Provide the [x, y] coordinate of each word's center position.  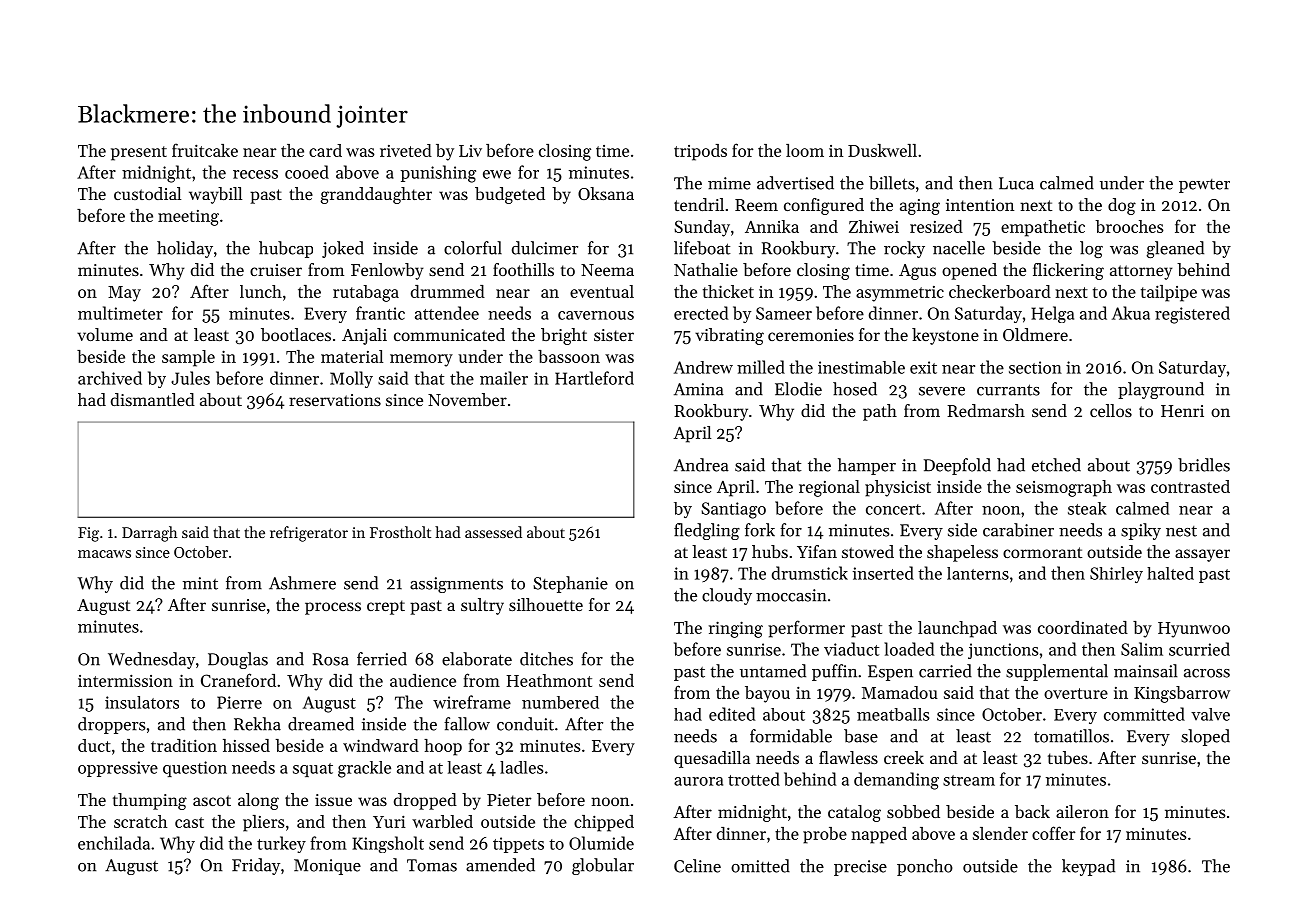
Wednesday [151, 660]
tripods [700, 152]
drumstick [810, 573]
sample [188, 358]
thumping [150, 801]
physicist [898, 488]
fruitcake [205, 150]
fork [760, 530]
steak [1087, 508]
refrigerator [309, 534]
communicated [449, 334]
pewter [1204, 186]
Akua [1131, 313]
